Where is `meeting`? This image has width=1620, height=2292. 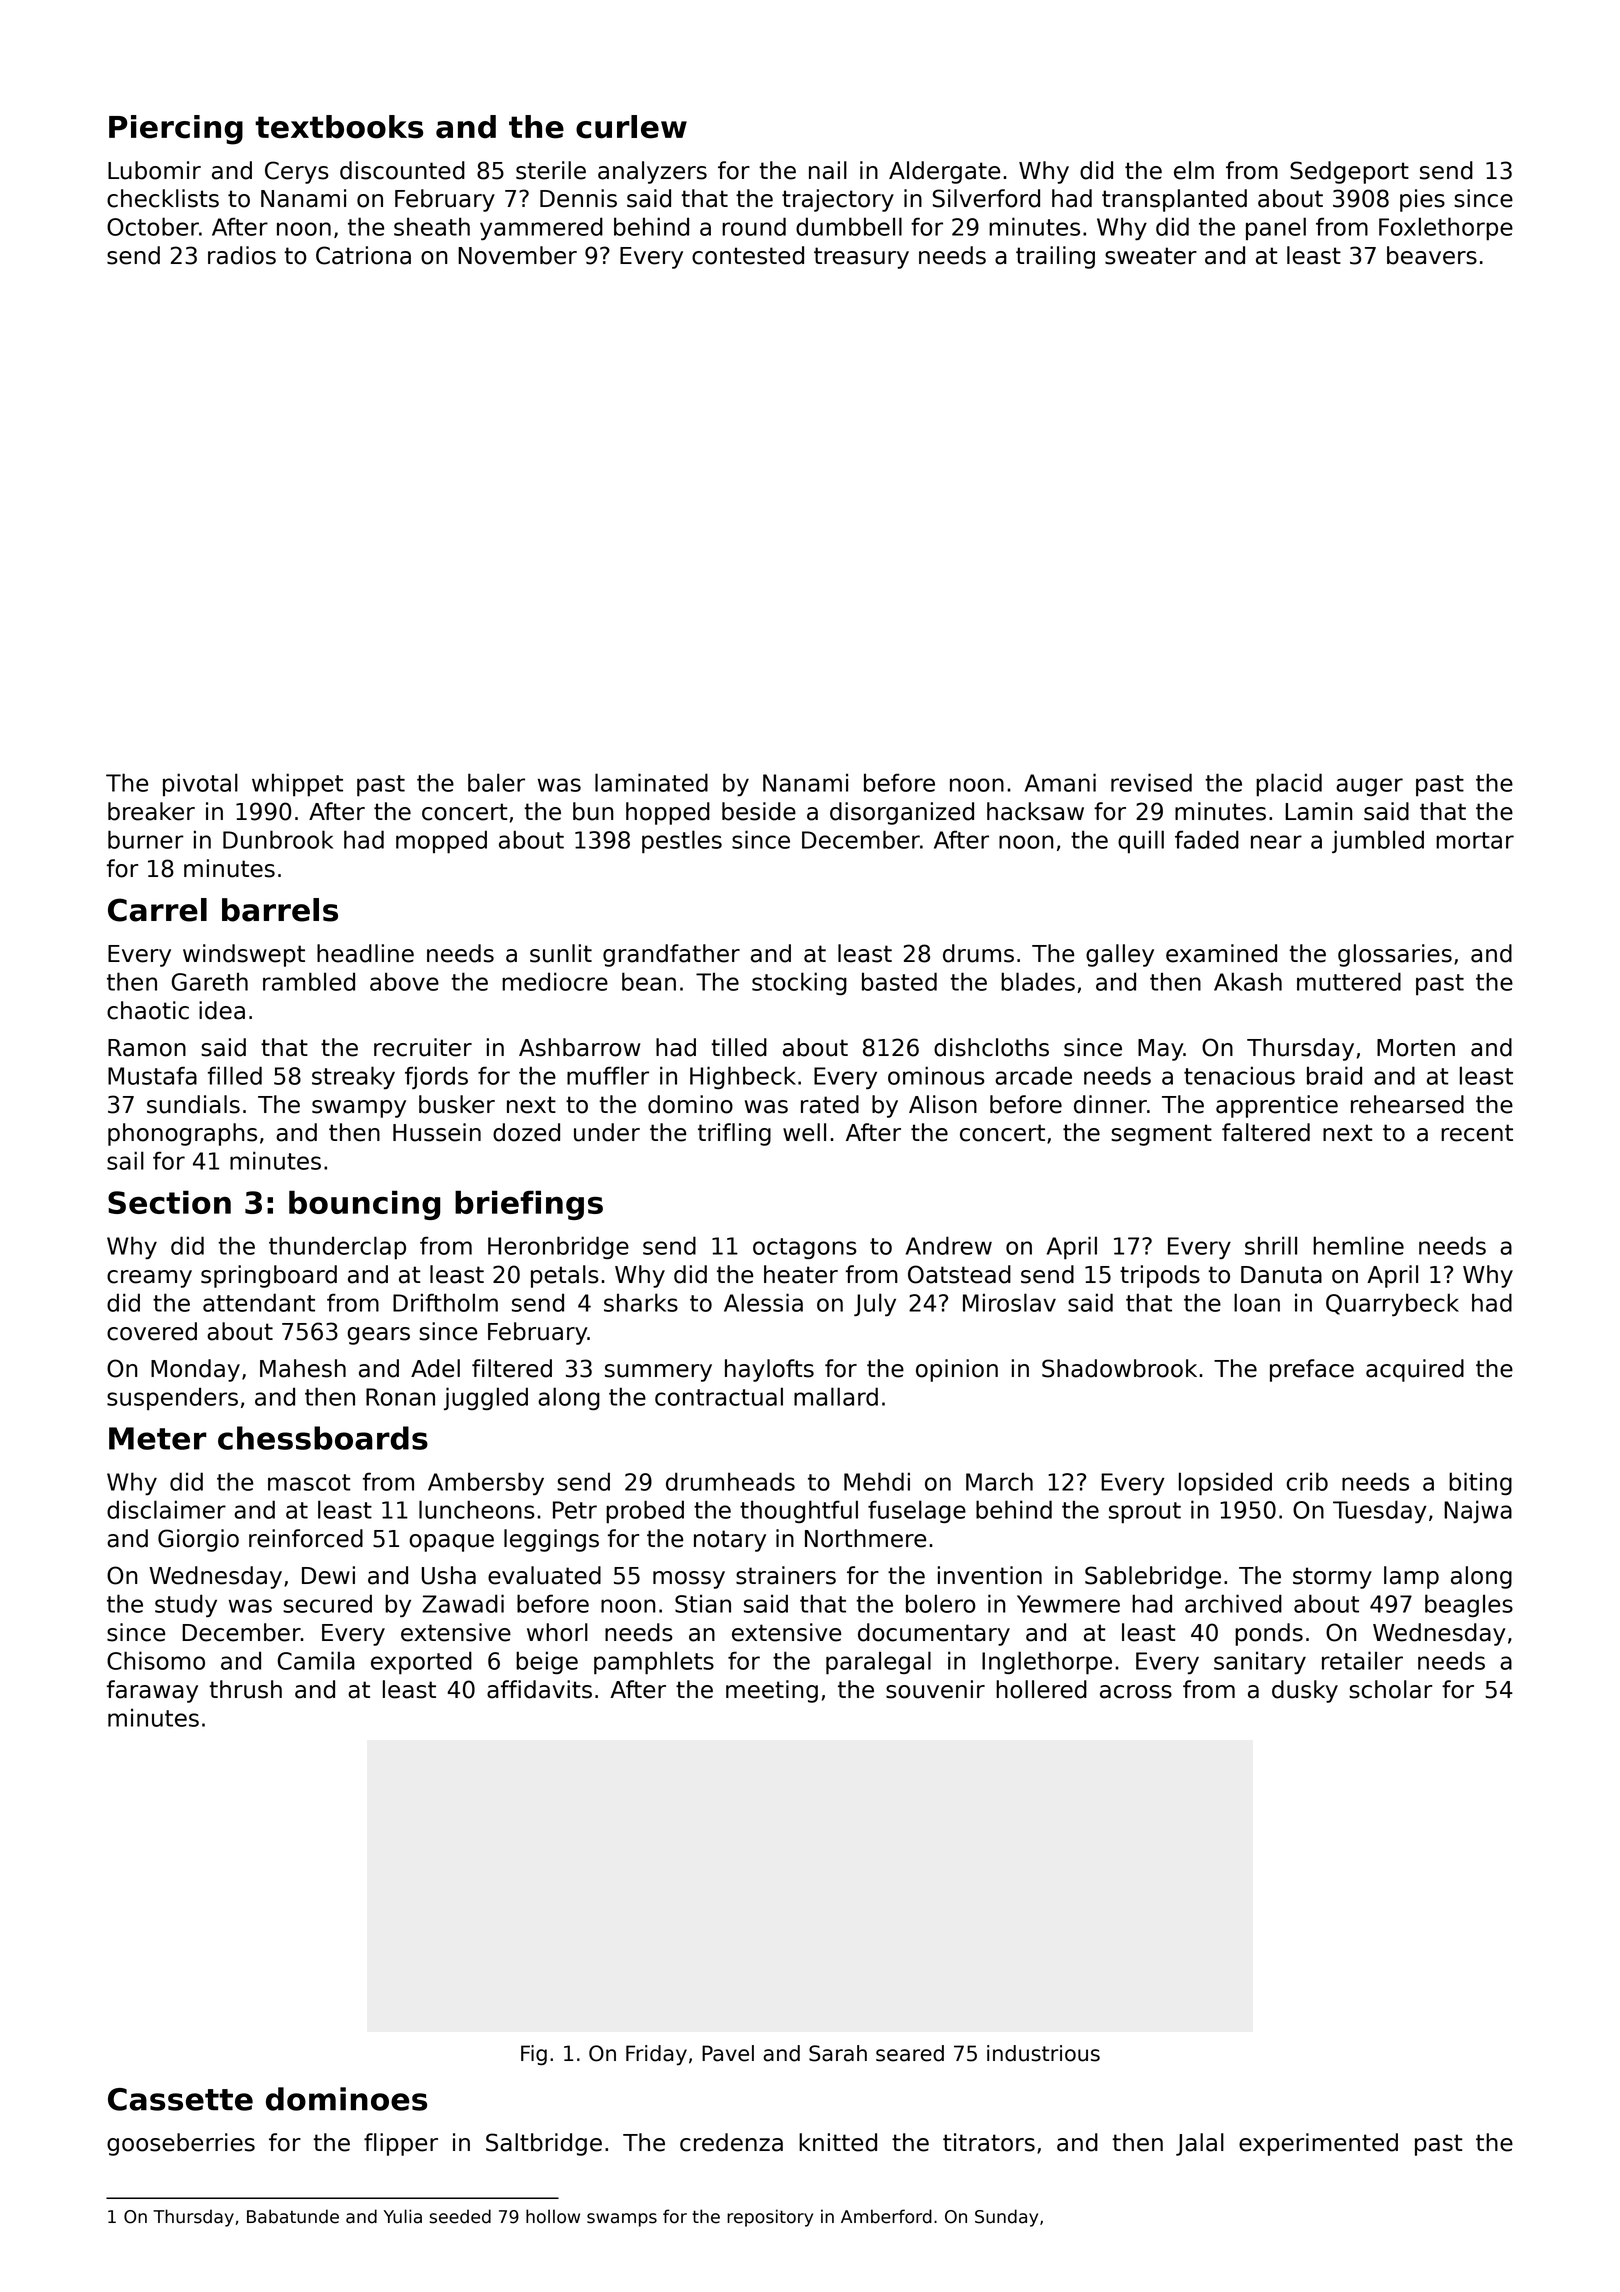
meeting is located at coordinates (772, 1691).
